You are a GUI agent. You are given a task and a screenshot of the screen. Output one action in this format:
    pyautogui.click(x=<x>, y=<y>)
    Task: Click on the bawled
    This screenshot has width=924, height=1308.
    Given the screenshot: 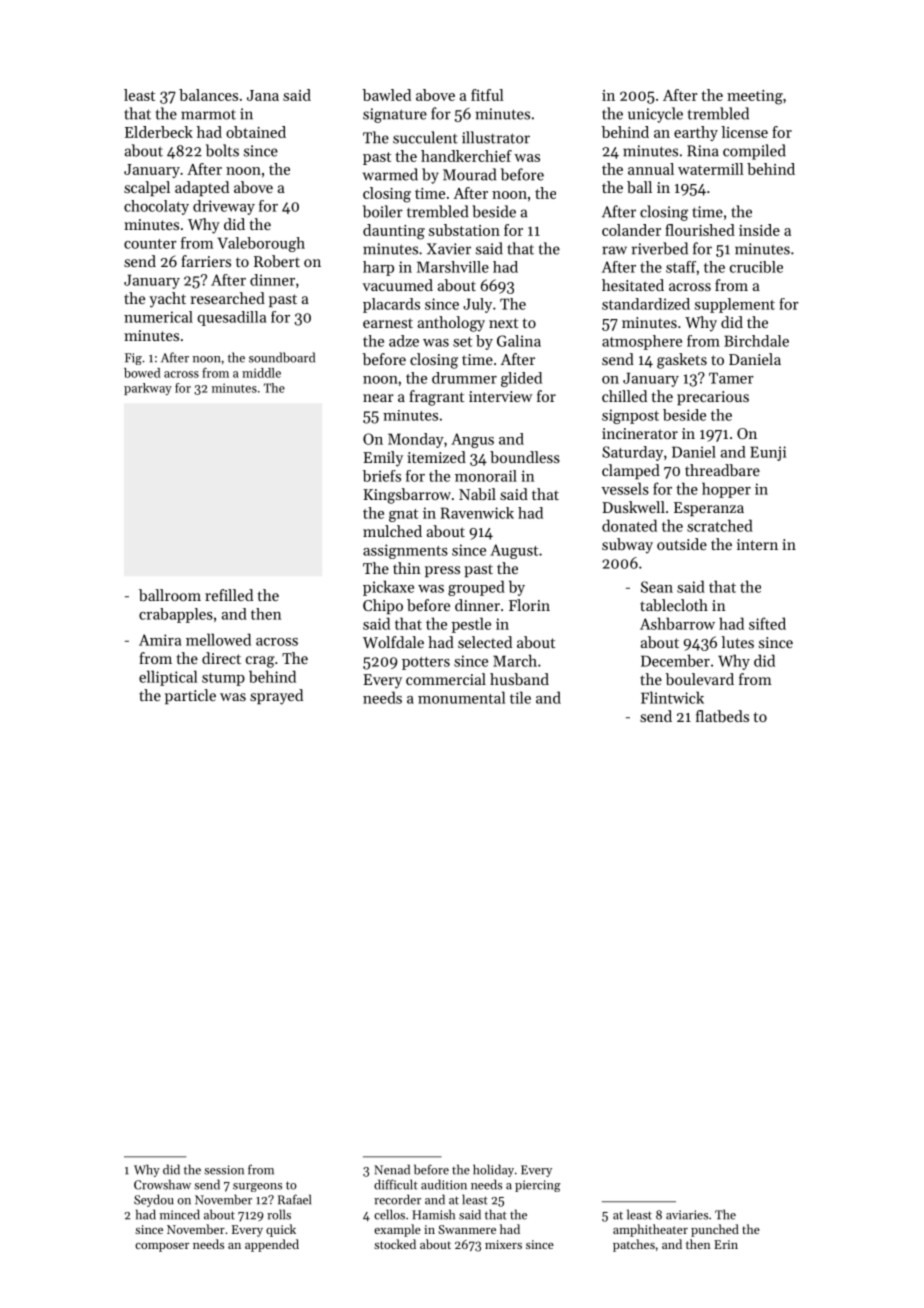 What is the action you would take?
    pyautogui.click(x=386, y=95)
